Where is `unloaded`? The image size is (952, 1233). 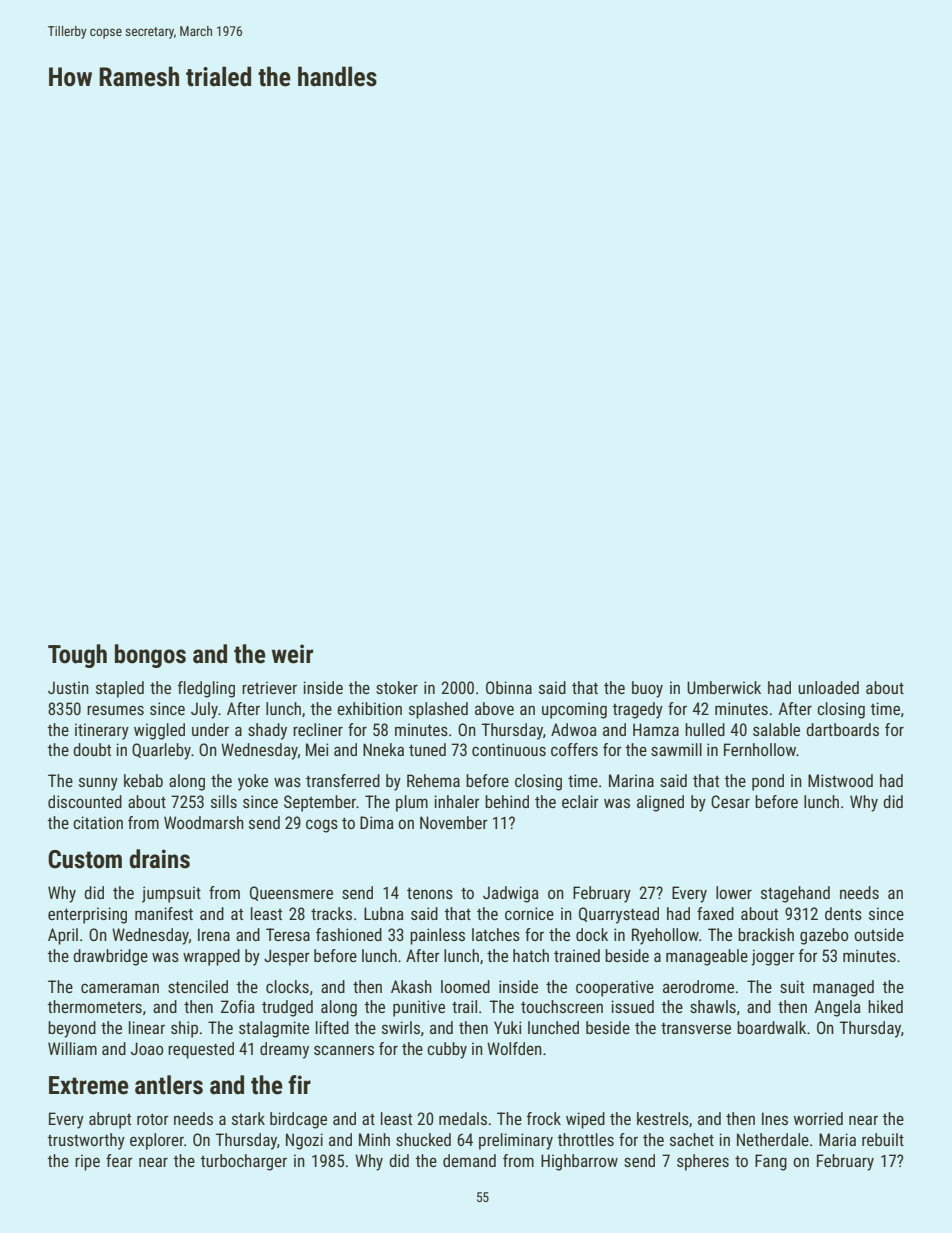
unloaded is located at coordinates (828, 687).
